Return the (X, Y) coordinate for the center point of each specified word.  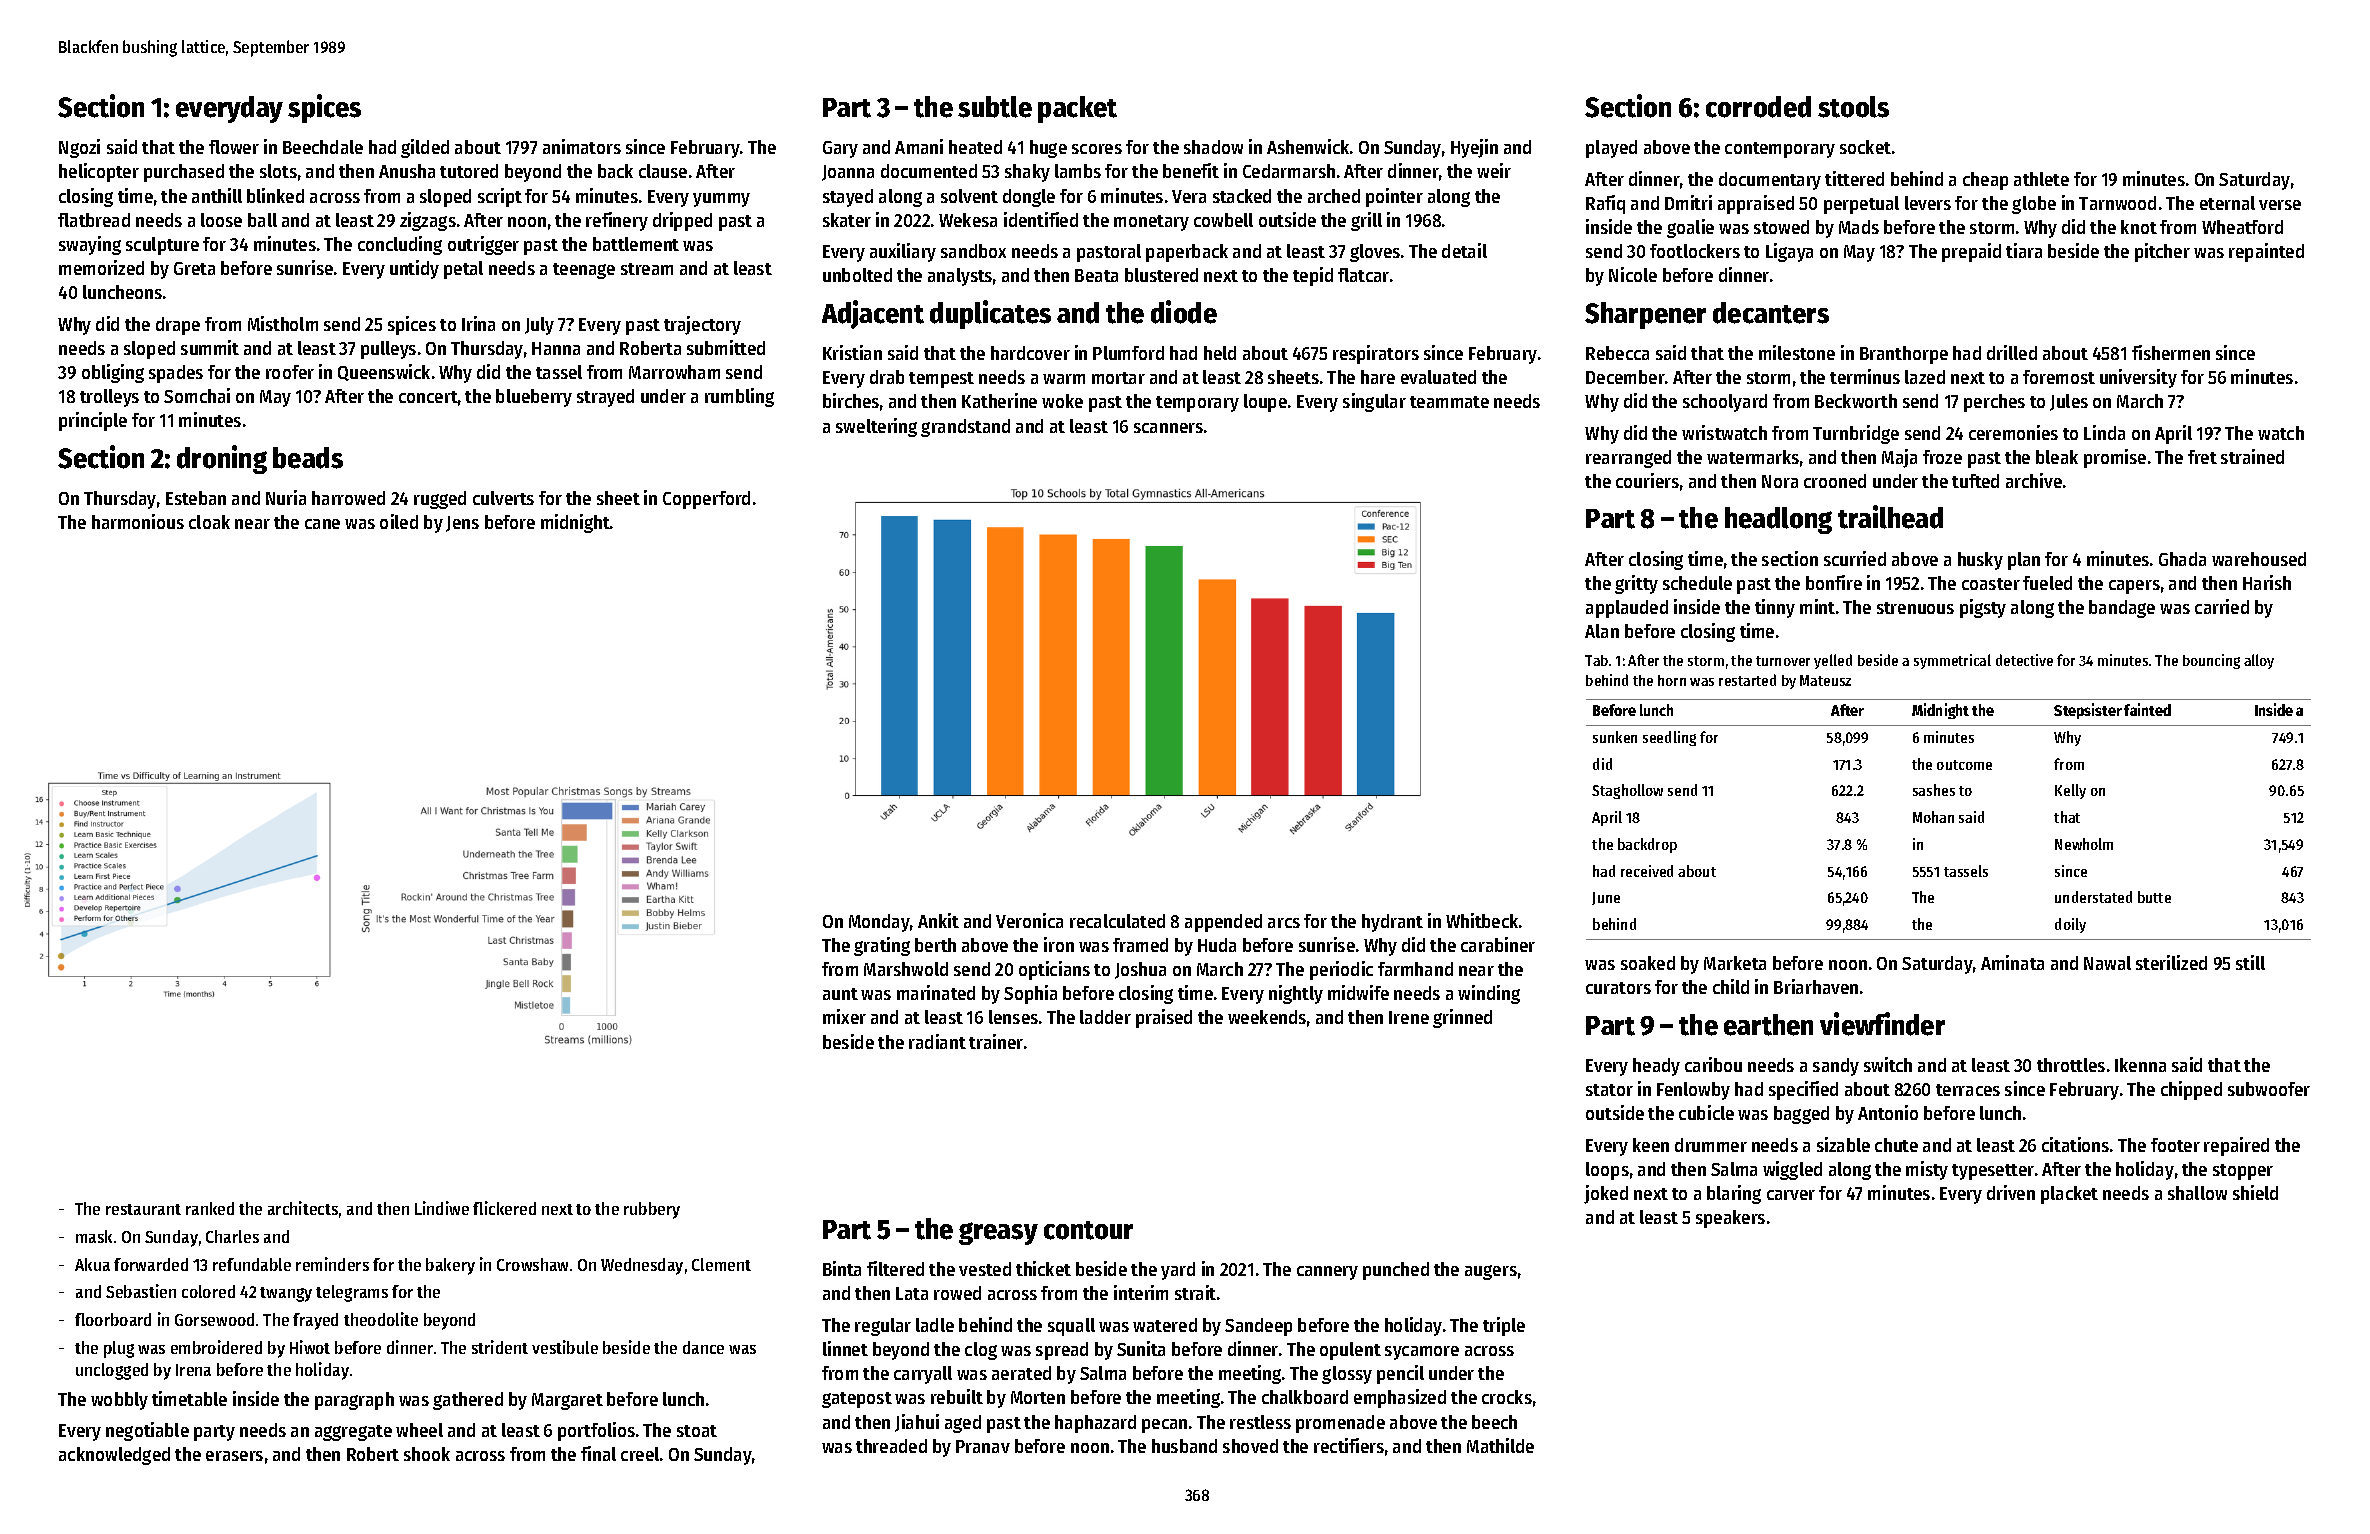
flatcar (1363, 275)
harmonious (138, 521)
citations (2075, 1144)
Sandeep (1258, 1327)
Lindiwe (442, 1208)
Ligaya (1789, 252)
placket (2069, 1195)
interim (1141, 1292)
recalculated (1117, 921)
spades (176, 374)
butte (2154, 897)
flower (234, 147)
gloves (1375, 253)
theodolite (381, 1319)
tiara (2024, 250)
